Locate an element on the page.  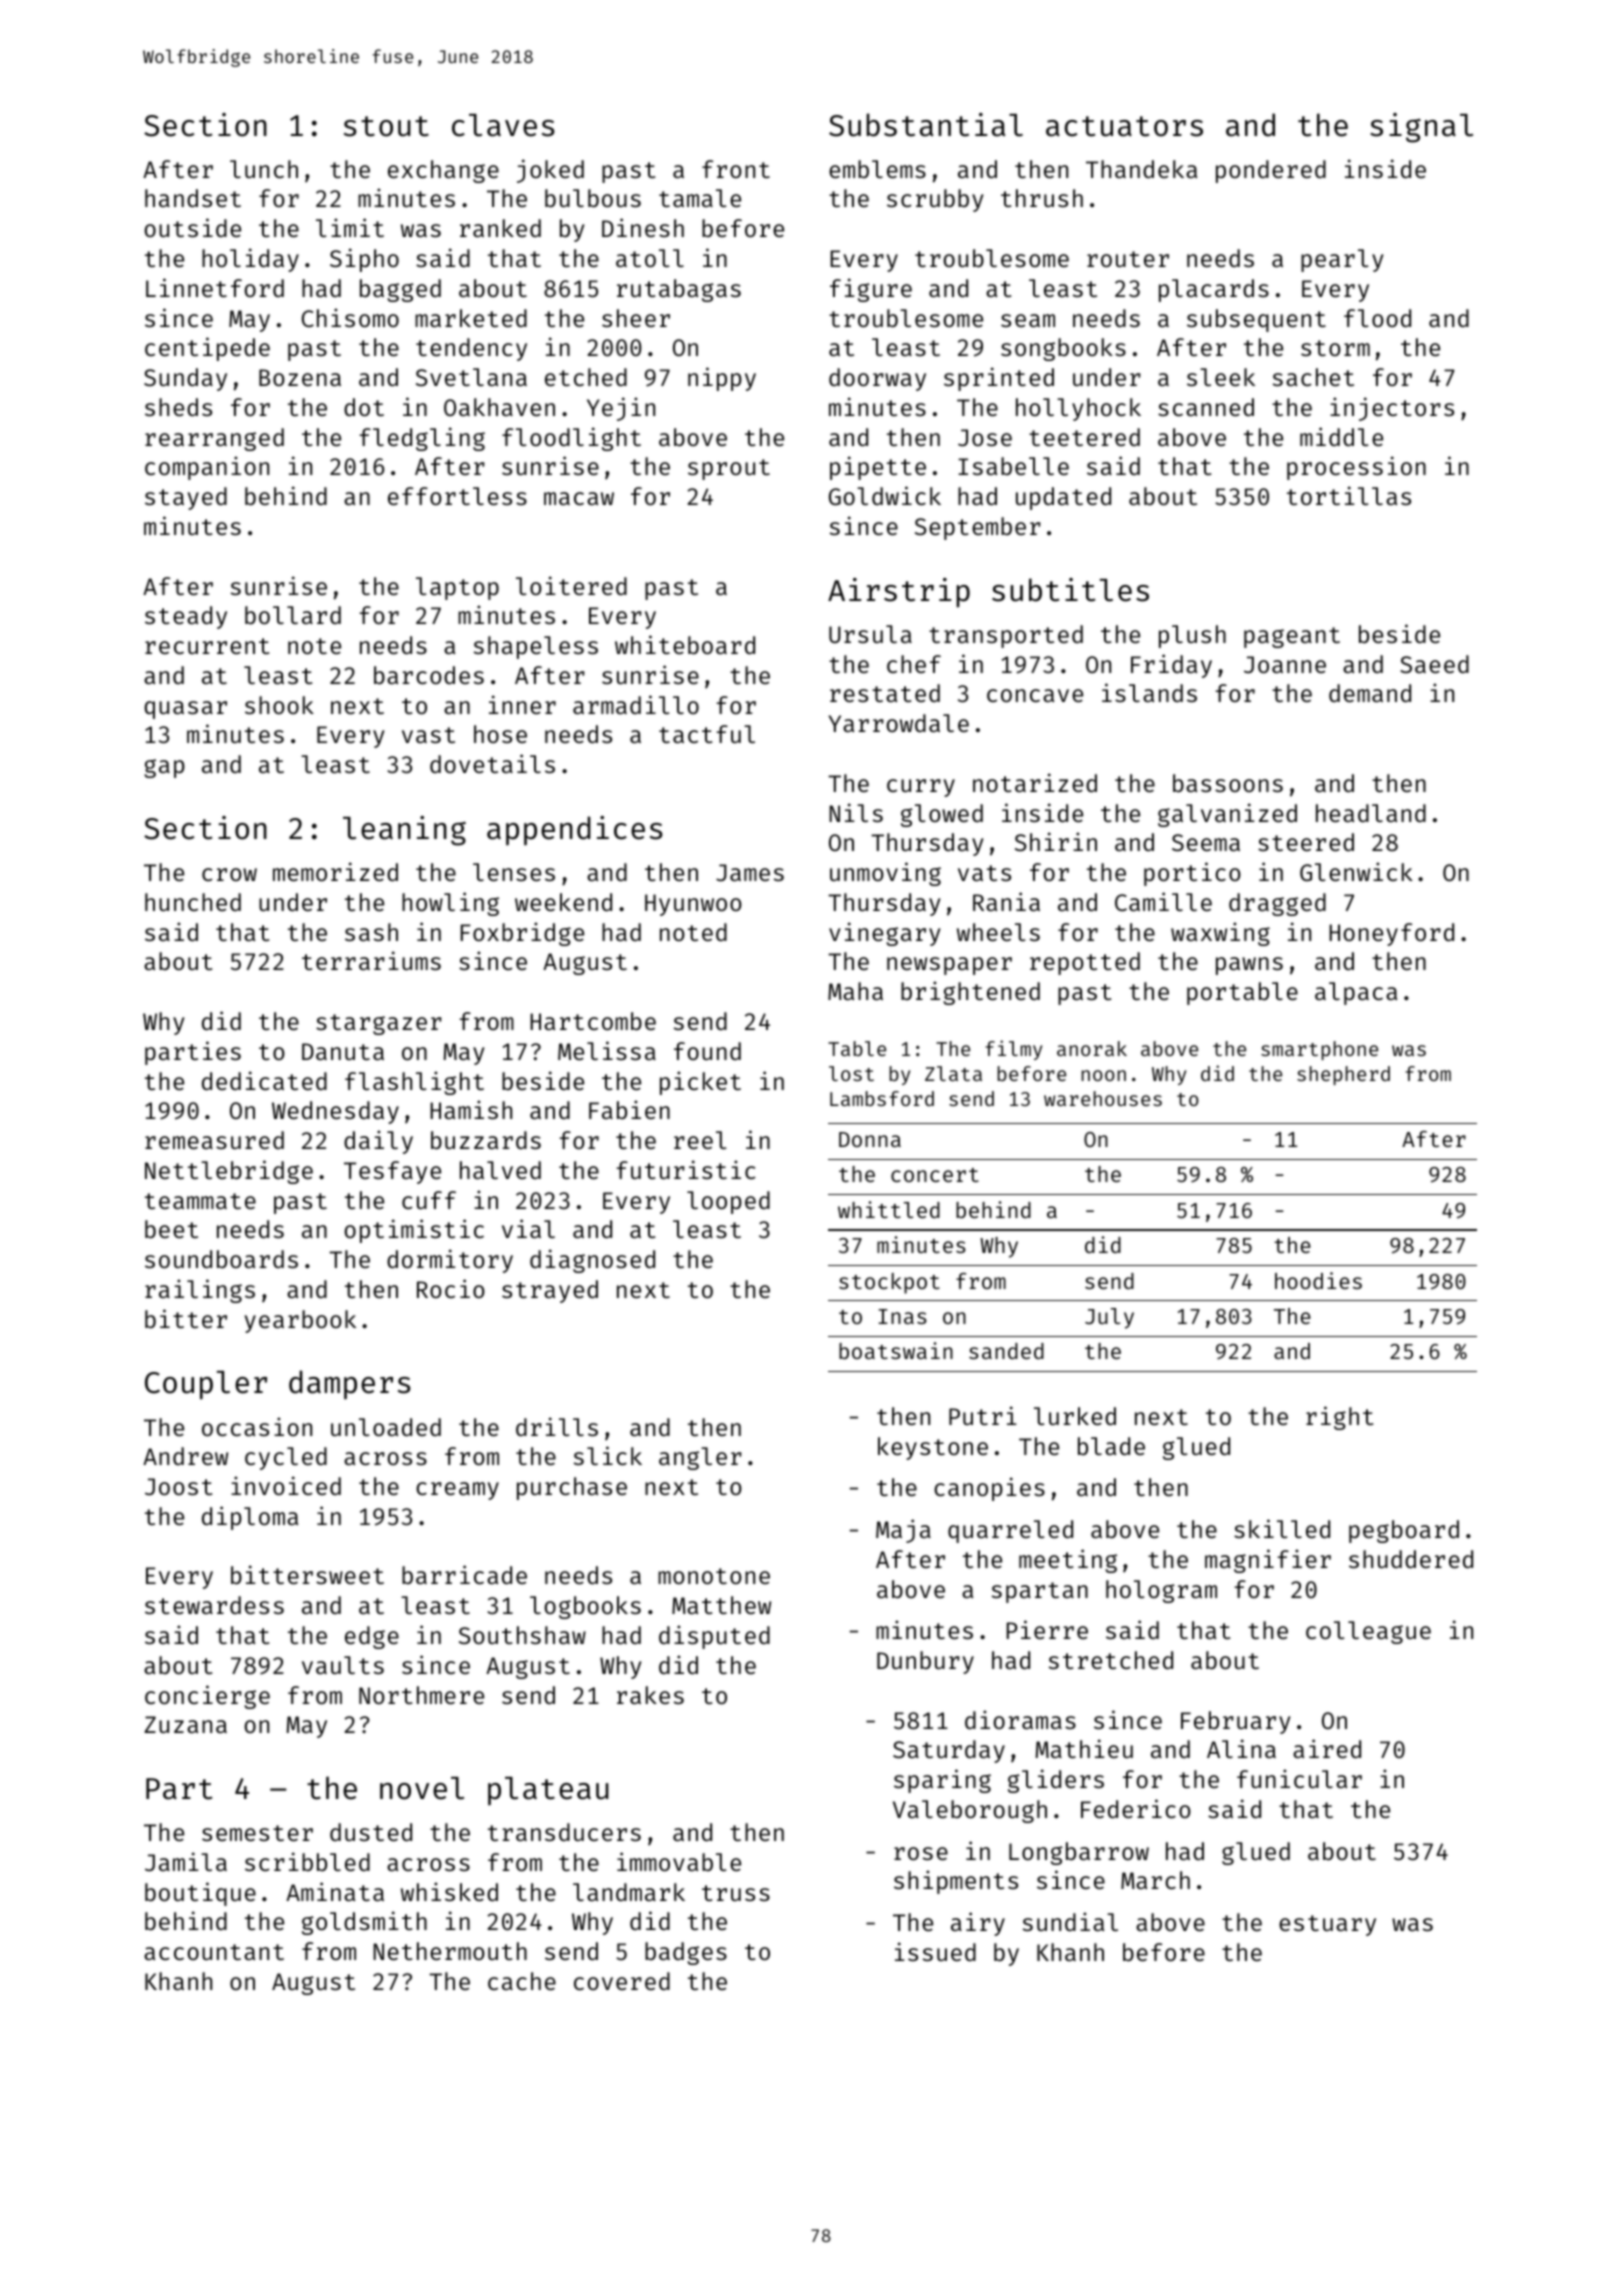
signal is located at coordinates (1421, 128).
